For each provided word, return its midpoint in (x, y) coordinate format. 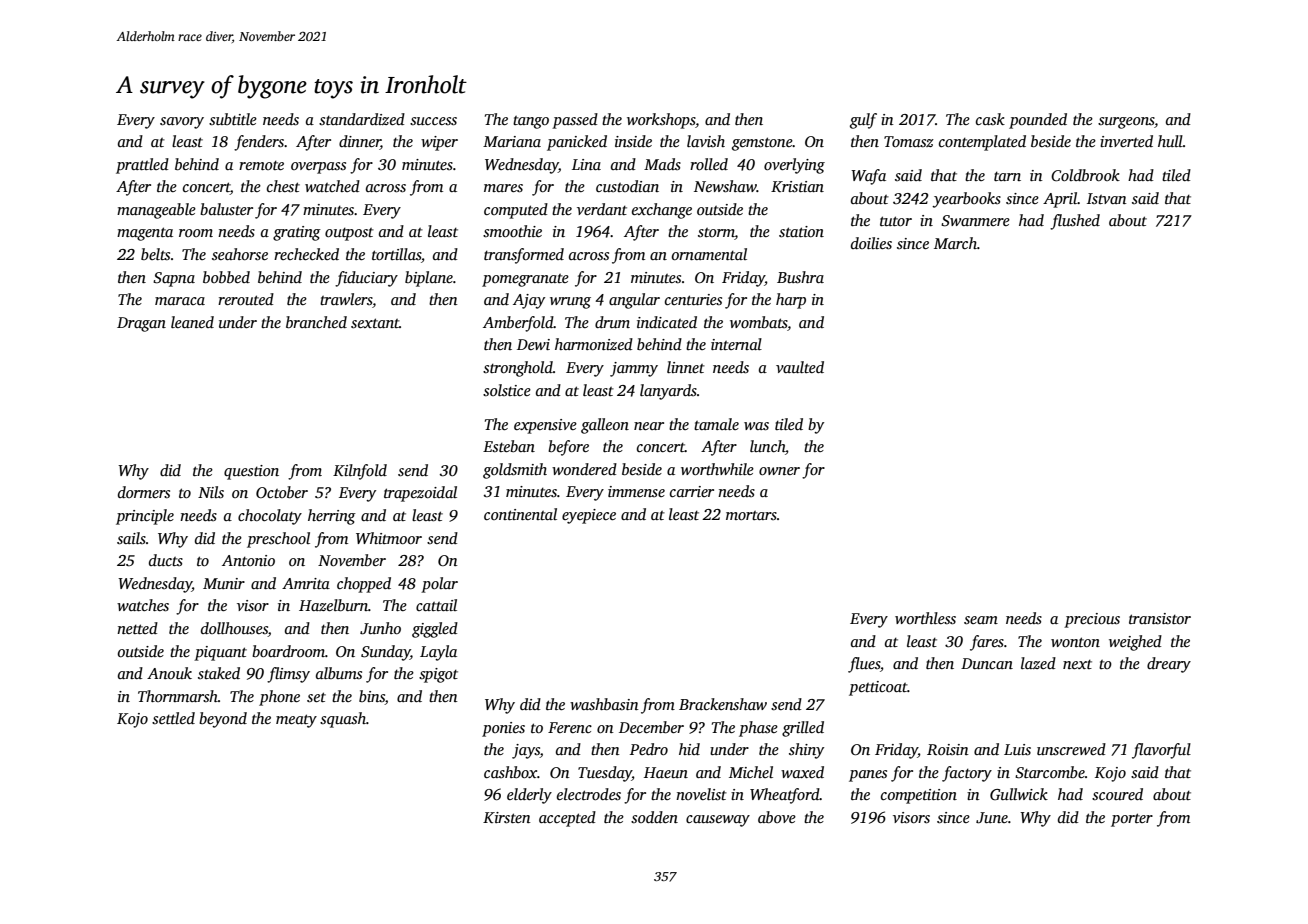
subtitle (233, 119)
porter (1132, 820)
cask (990, 119)
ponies (503, 729)
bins (372, 696)
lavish (706, 141)
